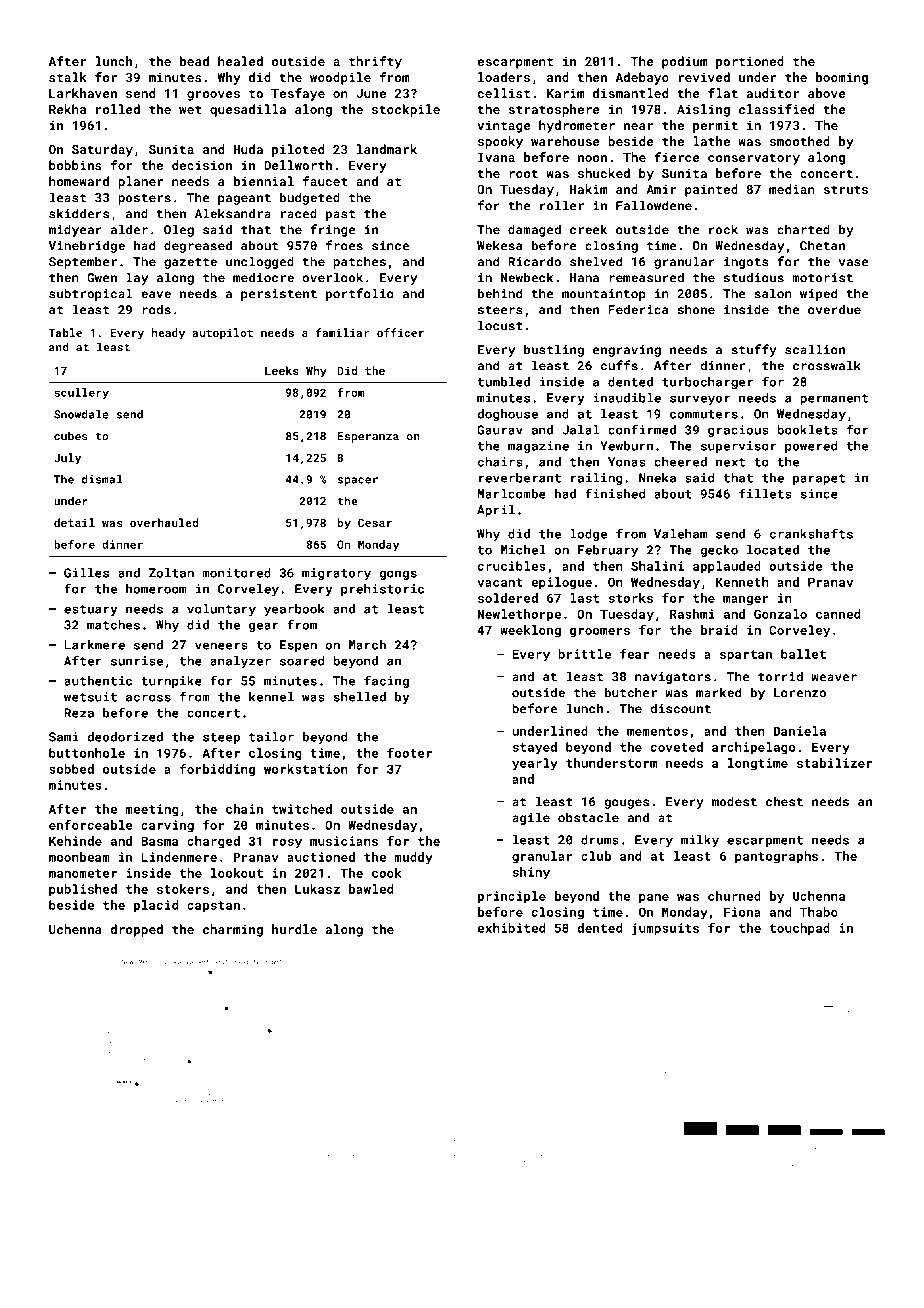 The image size is (924, 1308). I want to click on Cesar, so click(375, 522).
